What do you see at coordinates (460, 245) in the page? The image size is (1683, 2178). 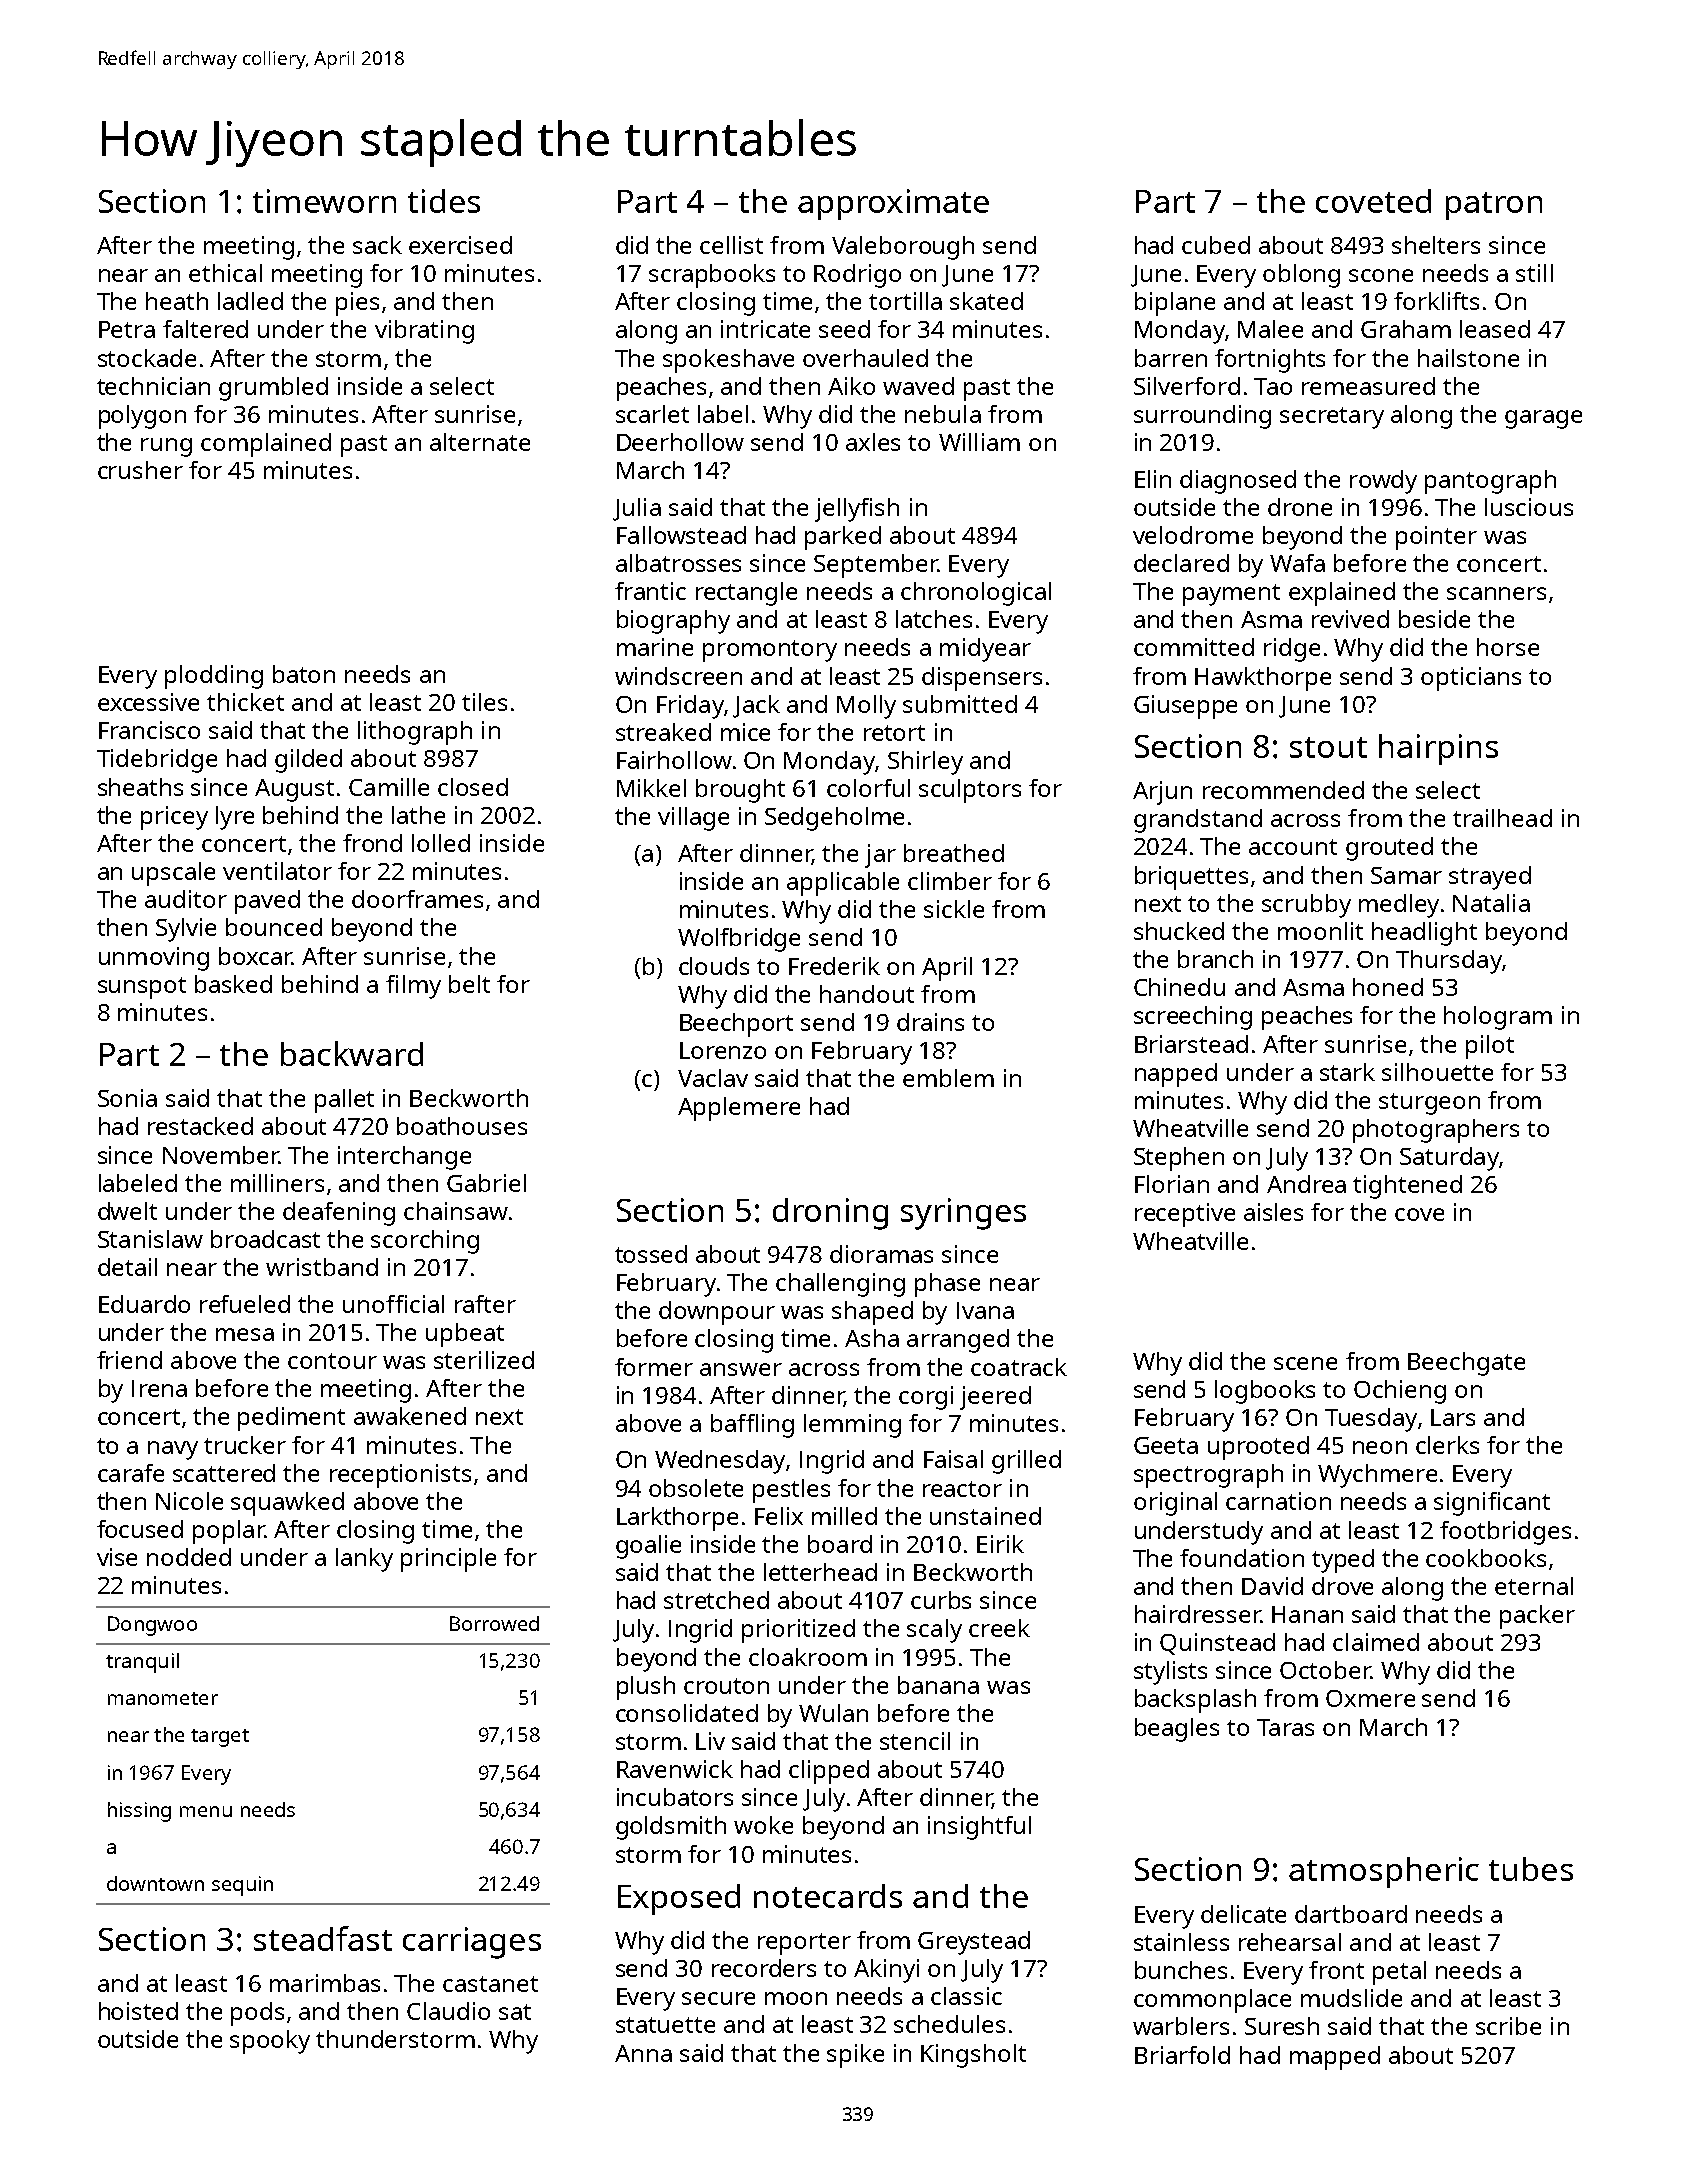 I see `exercised` at bounding box center [460, 245].
